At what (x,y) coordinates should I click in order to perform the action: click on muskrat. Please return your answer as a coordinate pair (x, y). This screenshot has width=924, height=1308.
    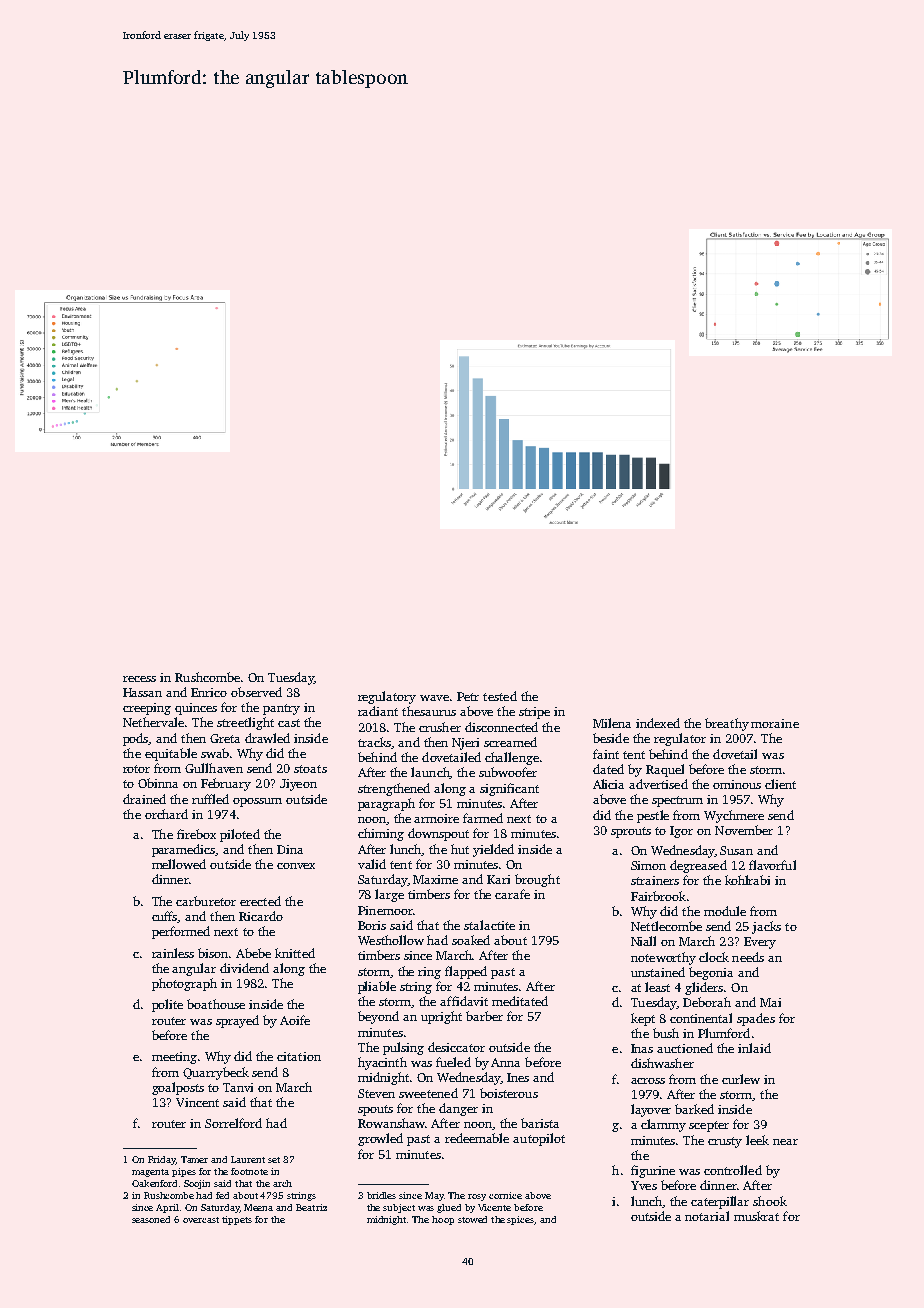
    Looking at the image, I should click on (756, 1216).
